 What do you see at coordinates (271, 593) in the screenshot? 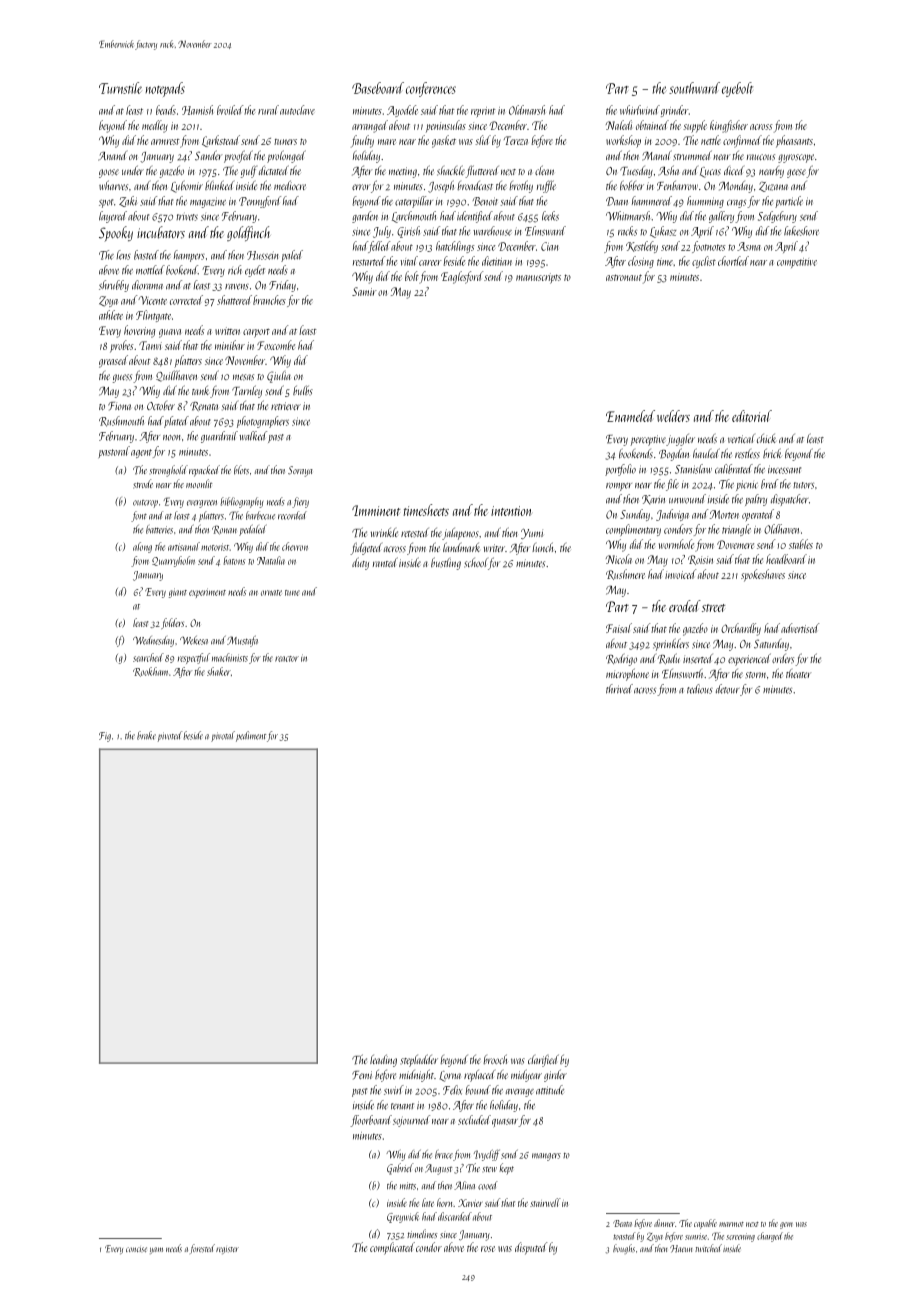
I see `ornate` at bounding box center [271, 593].
